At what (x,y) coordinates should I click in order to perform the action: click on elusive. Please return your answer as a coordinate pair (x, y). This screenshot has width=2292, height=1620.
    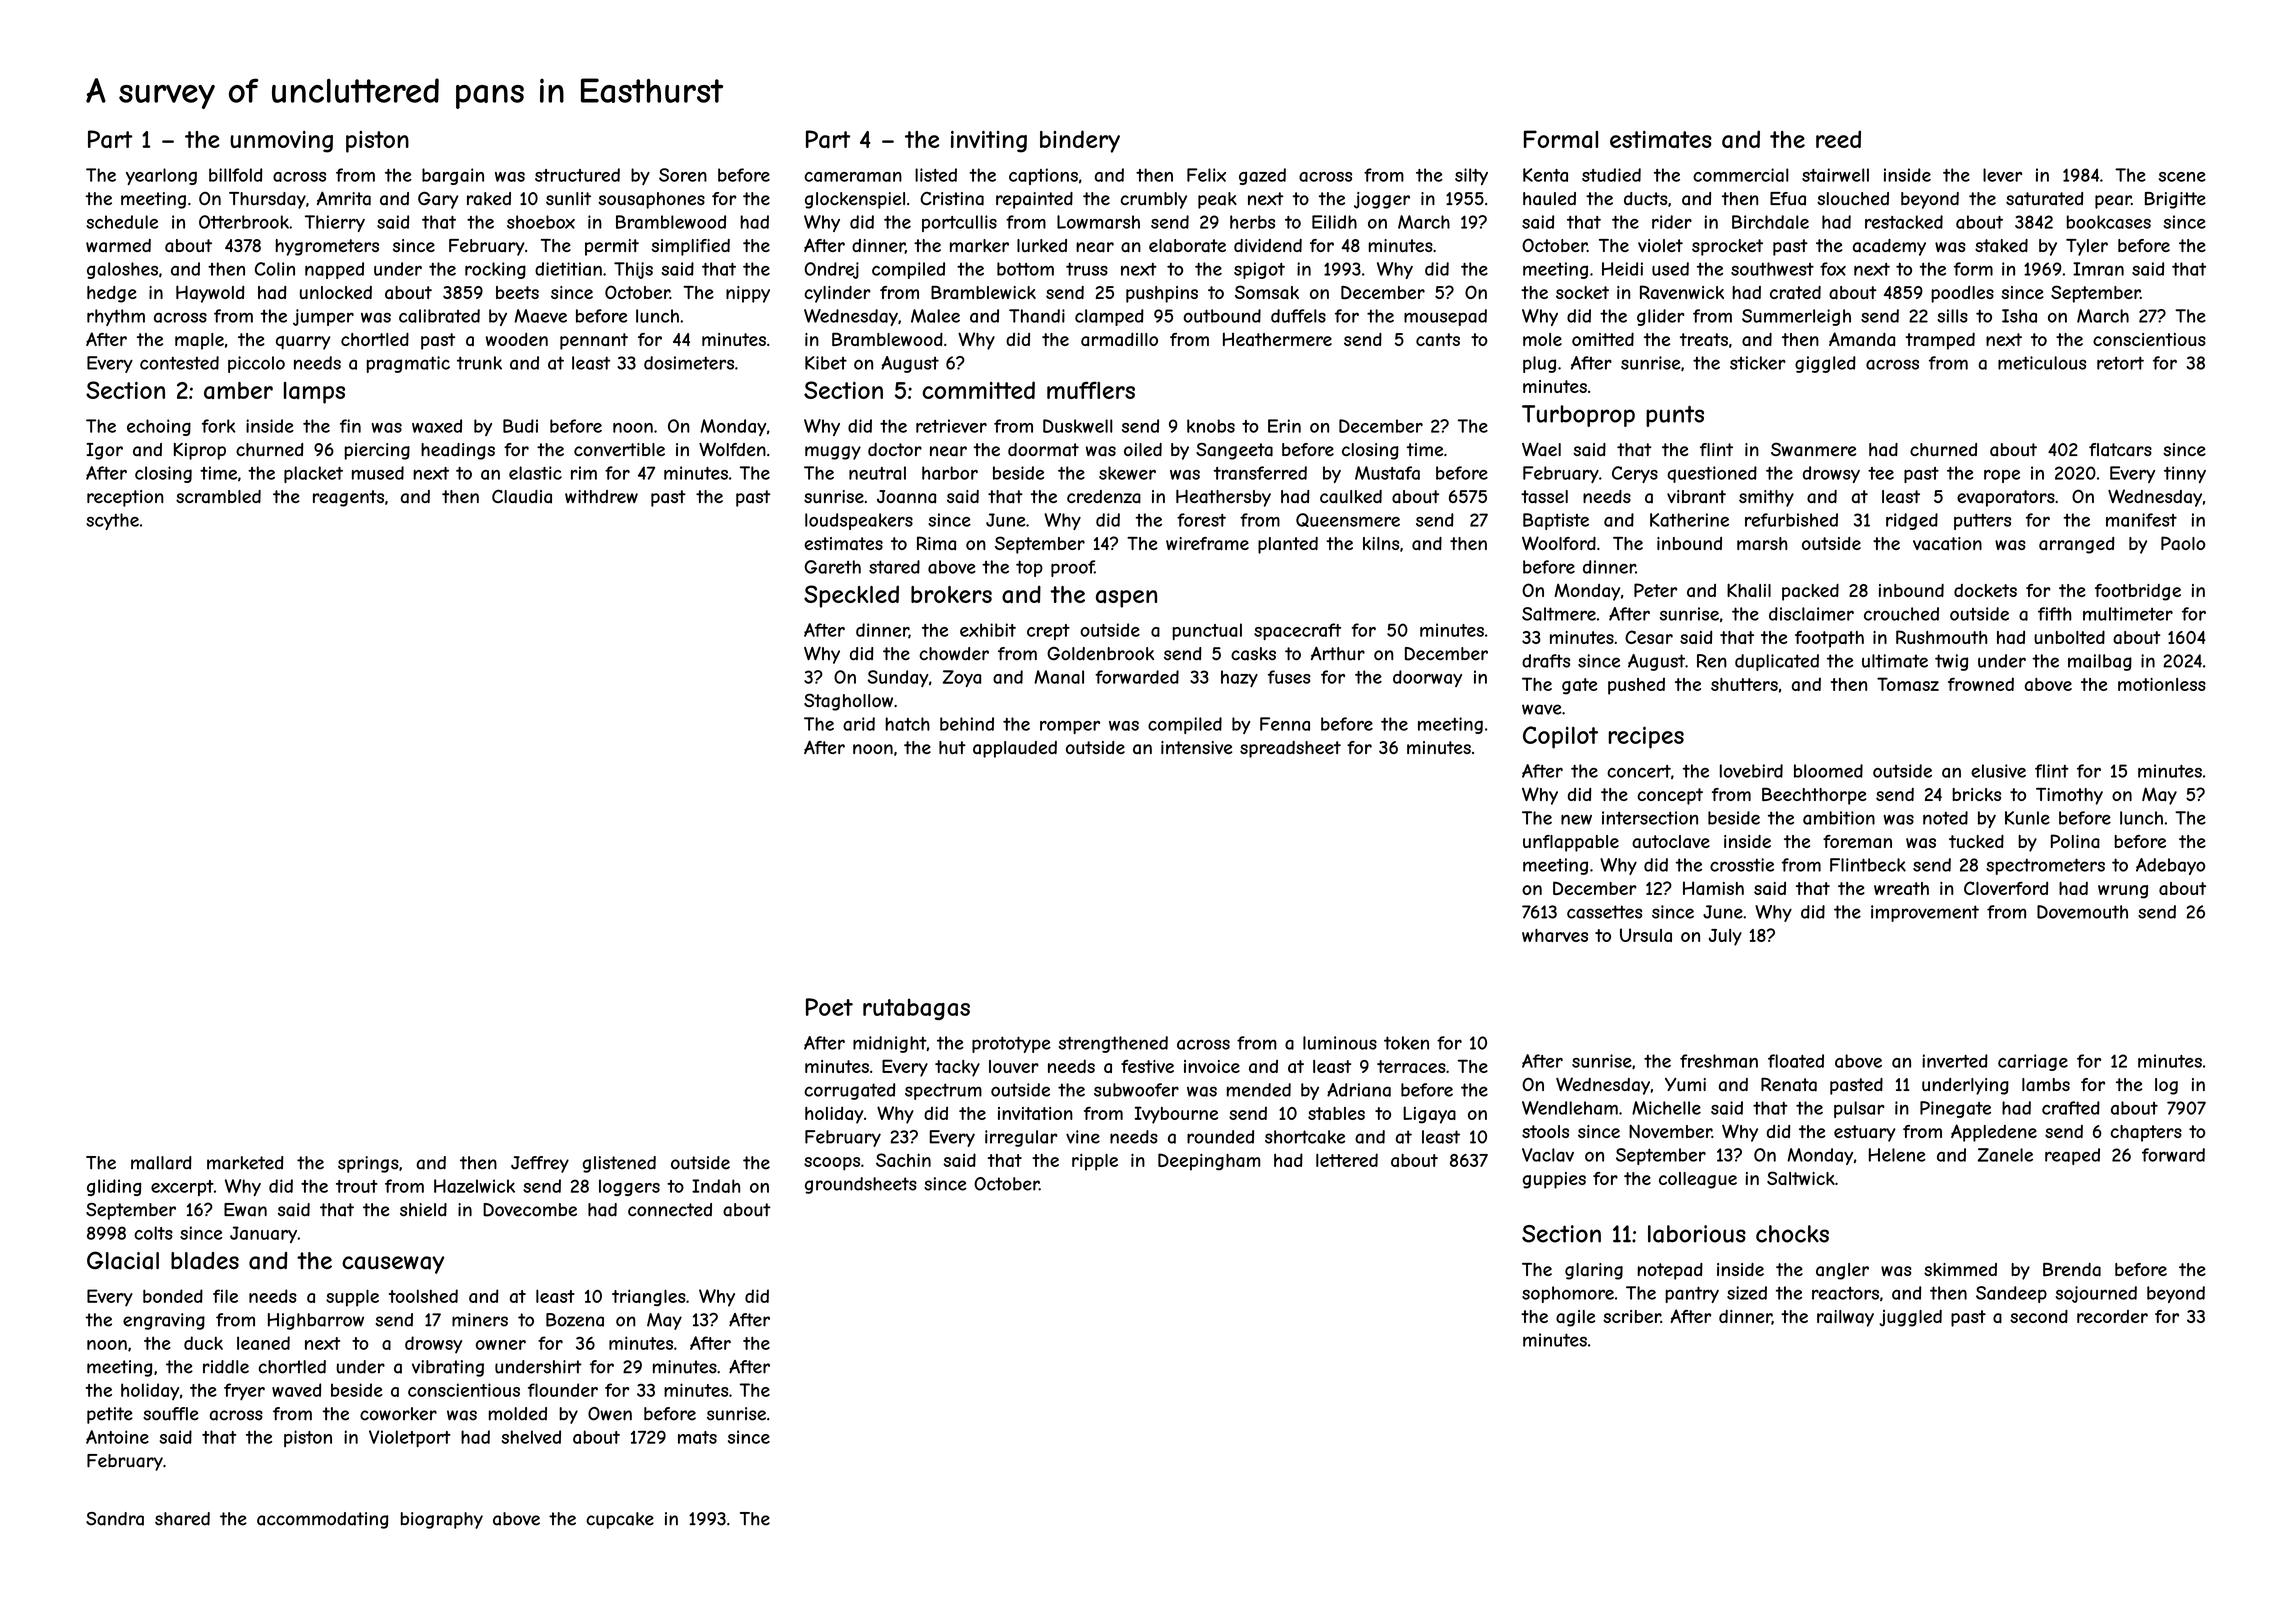
    Looking at the image, I should click on (1998, 771).
